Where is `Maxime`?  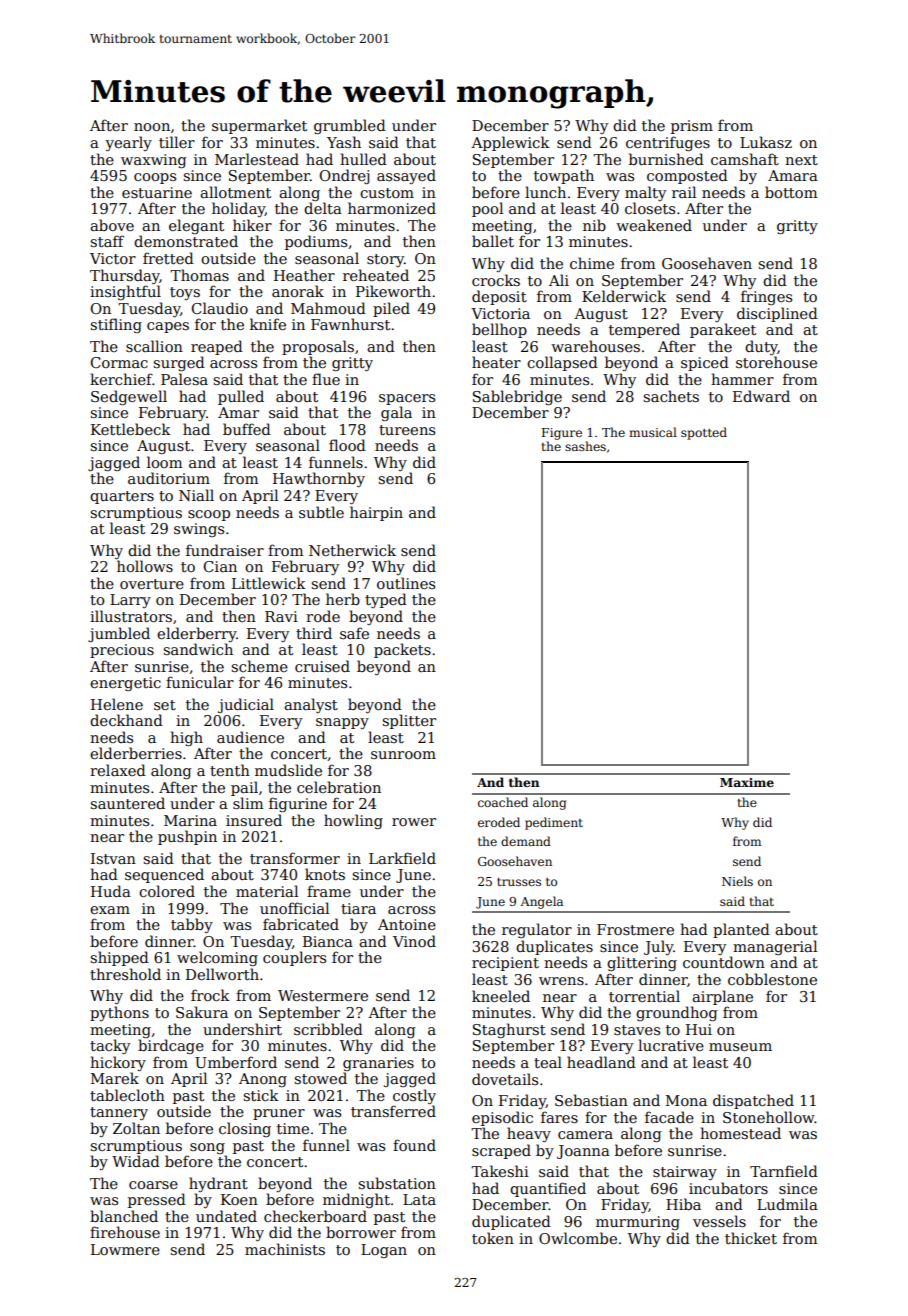
Maxime is located at coordinates (747, 782).
